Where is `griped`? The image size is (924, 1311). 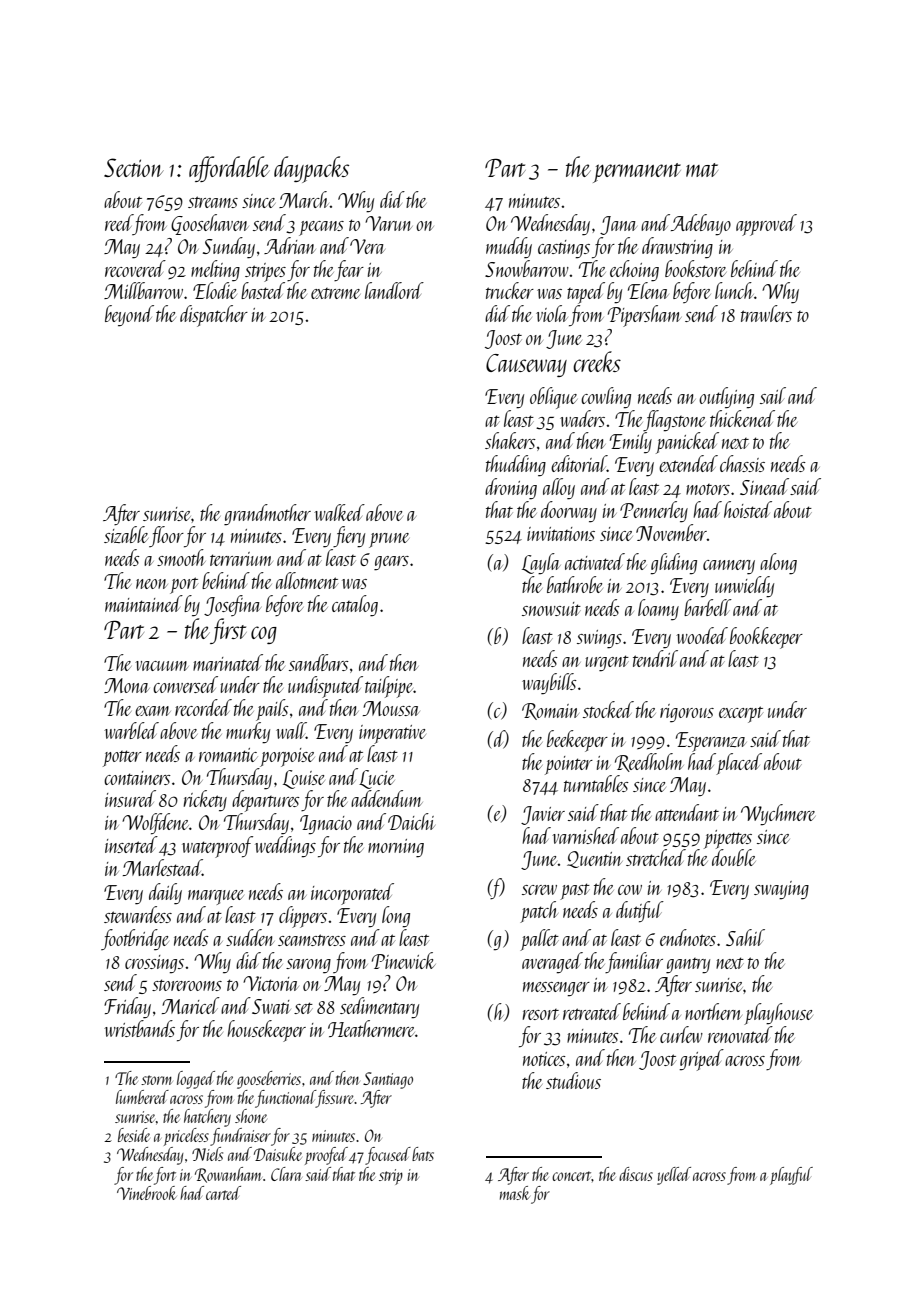 griped is located at coordinates (701, 1060).
